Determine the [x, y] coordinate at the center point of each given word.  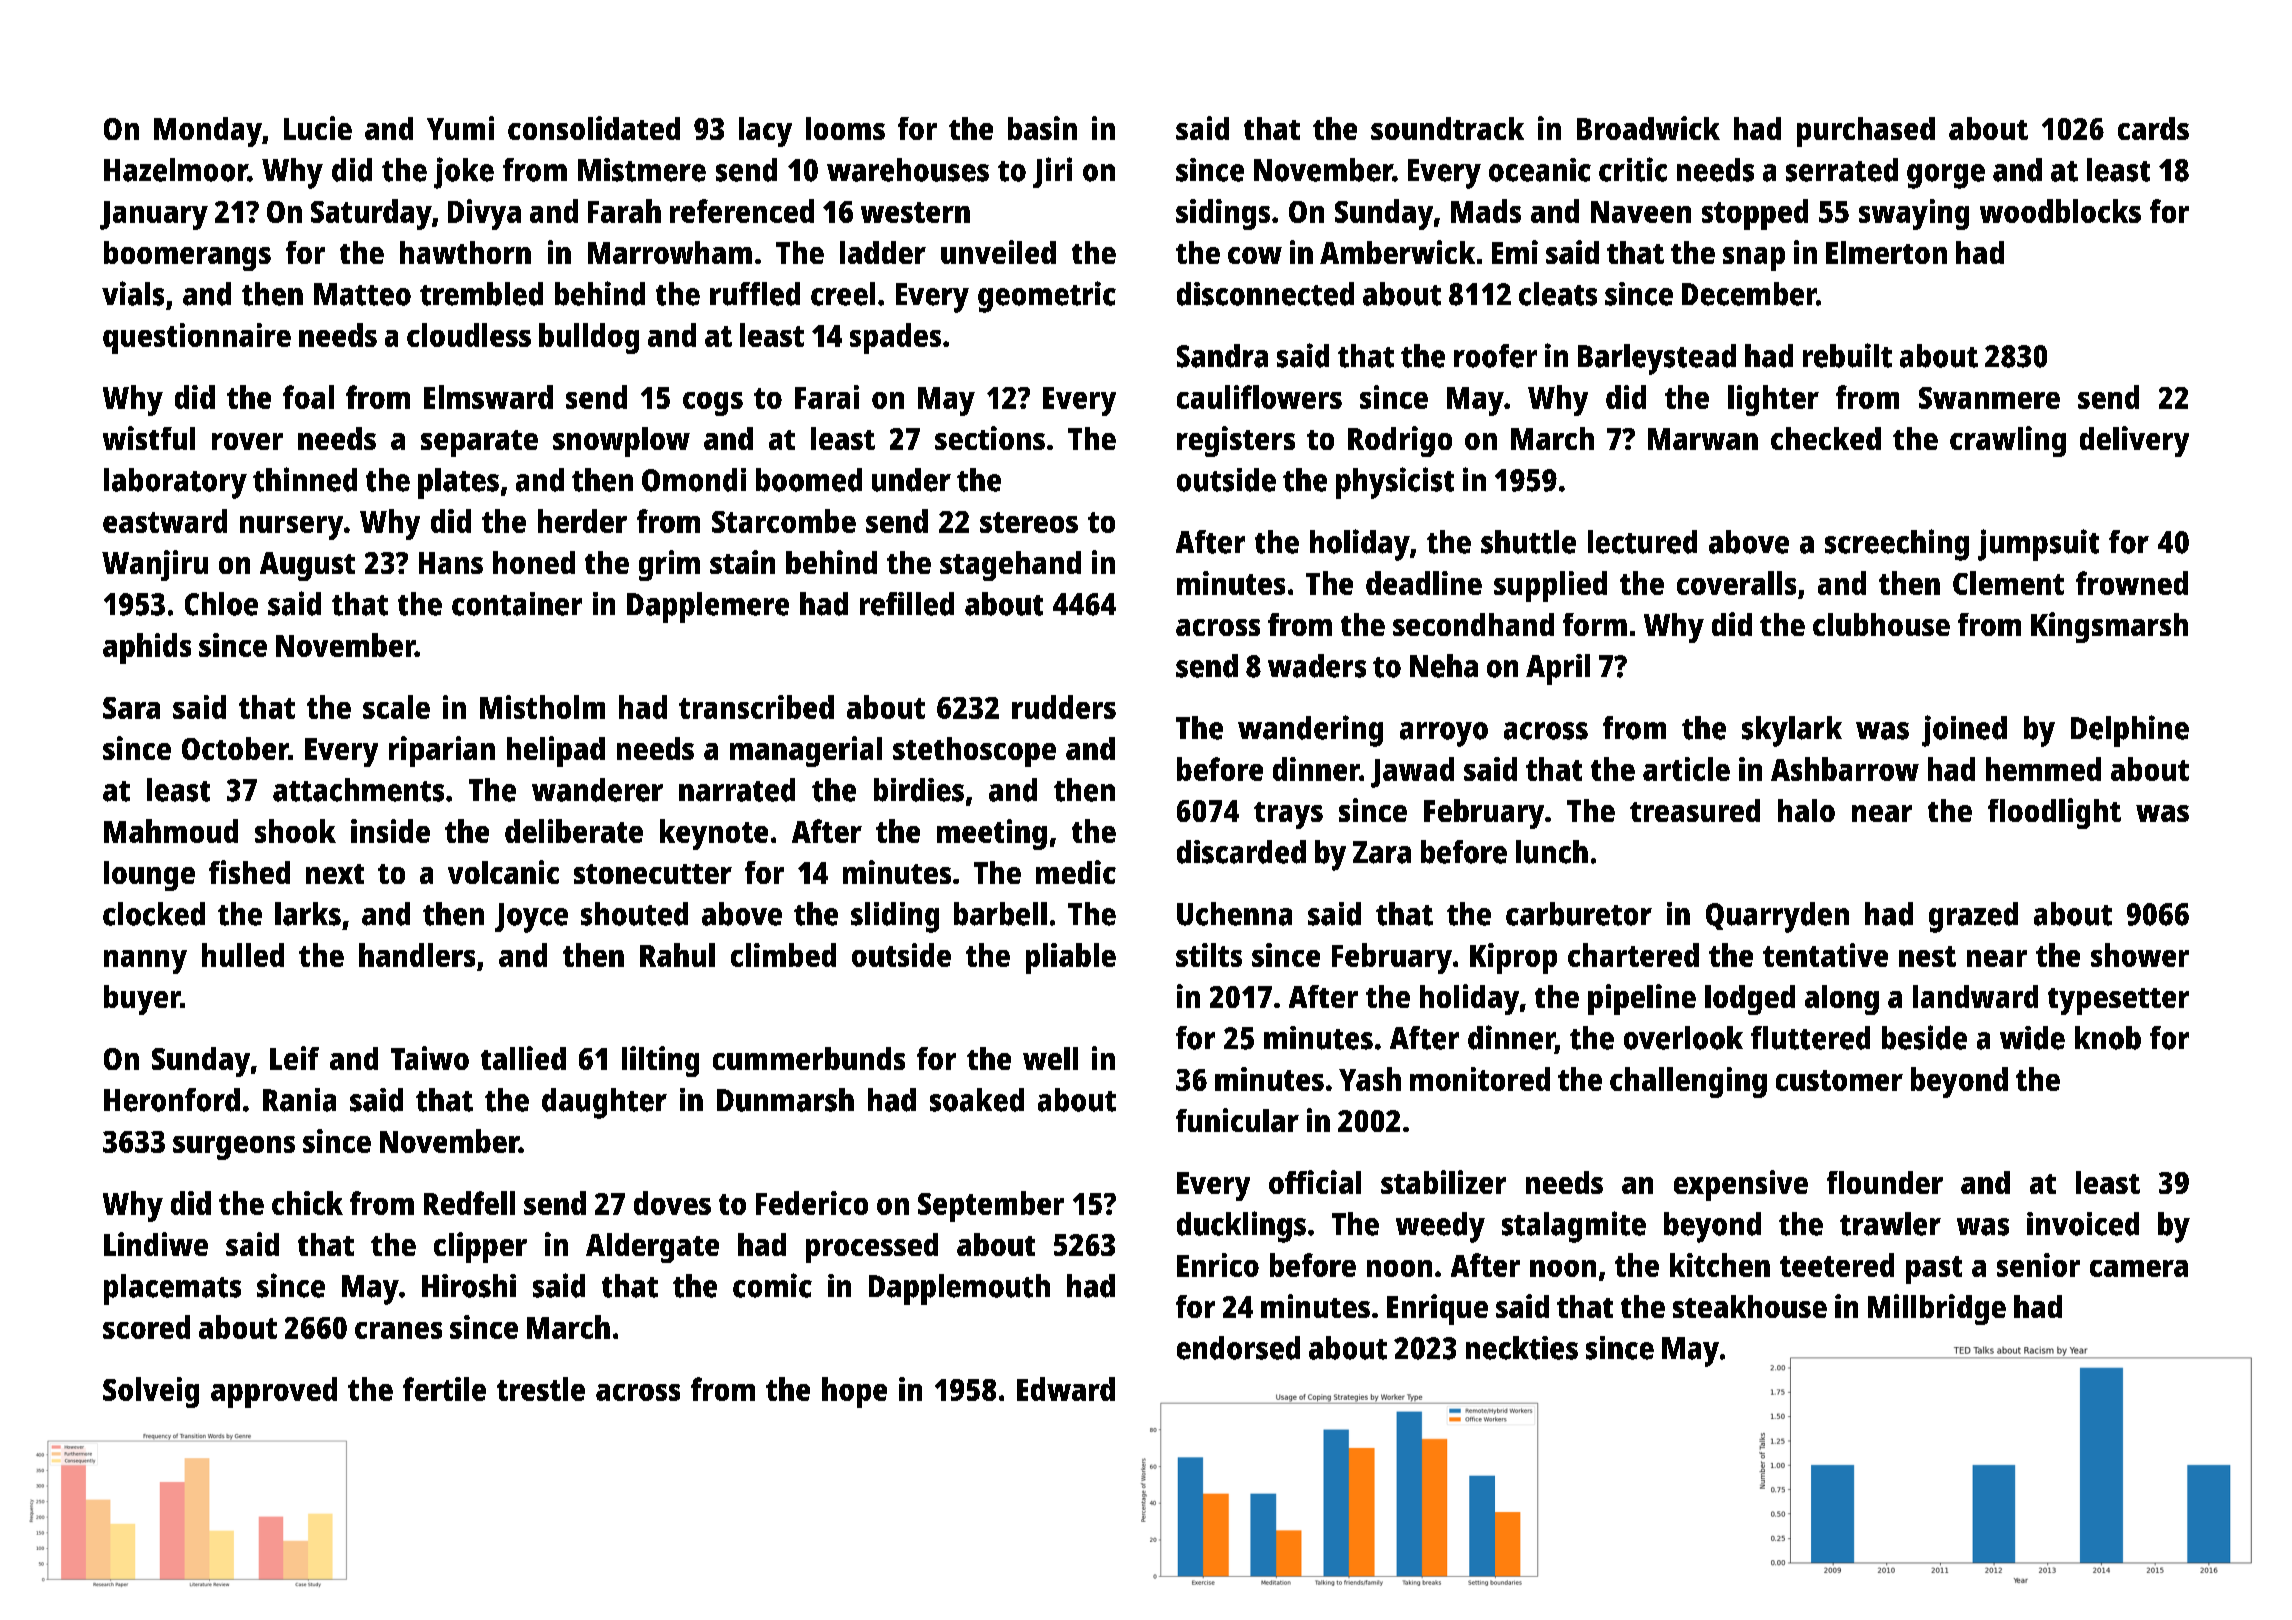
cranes [398, 1330]
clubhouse [1881, 624]
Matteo [362, 294]
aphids [147, 648]
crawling [2008, 441]
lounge [149, 876]
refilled [907, 604]
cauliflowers [1259, 397]
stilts [1209, 955]
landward [1975, 996]
